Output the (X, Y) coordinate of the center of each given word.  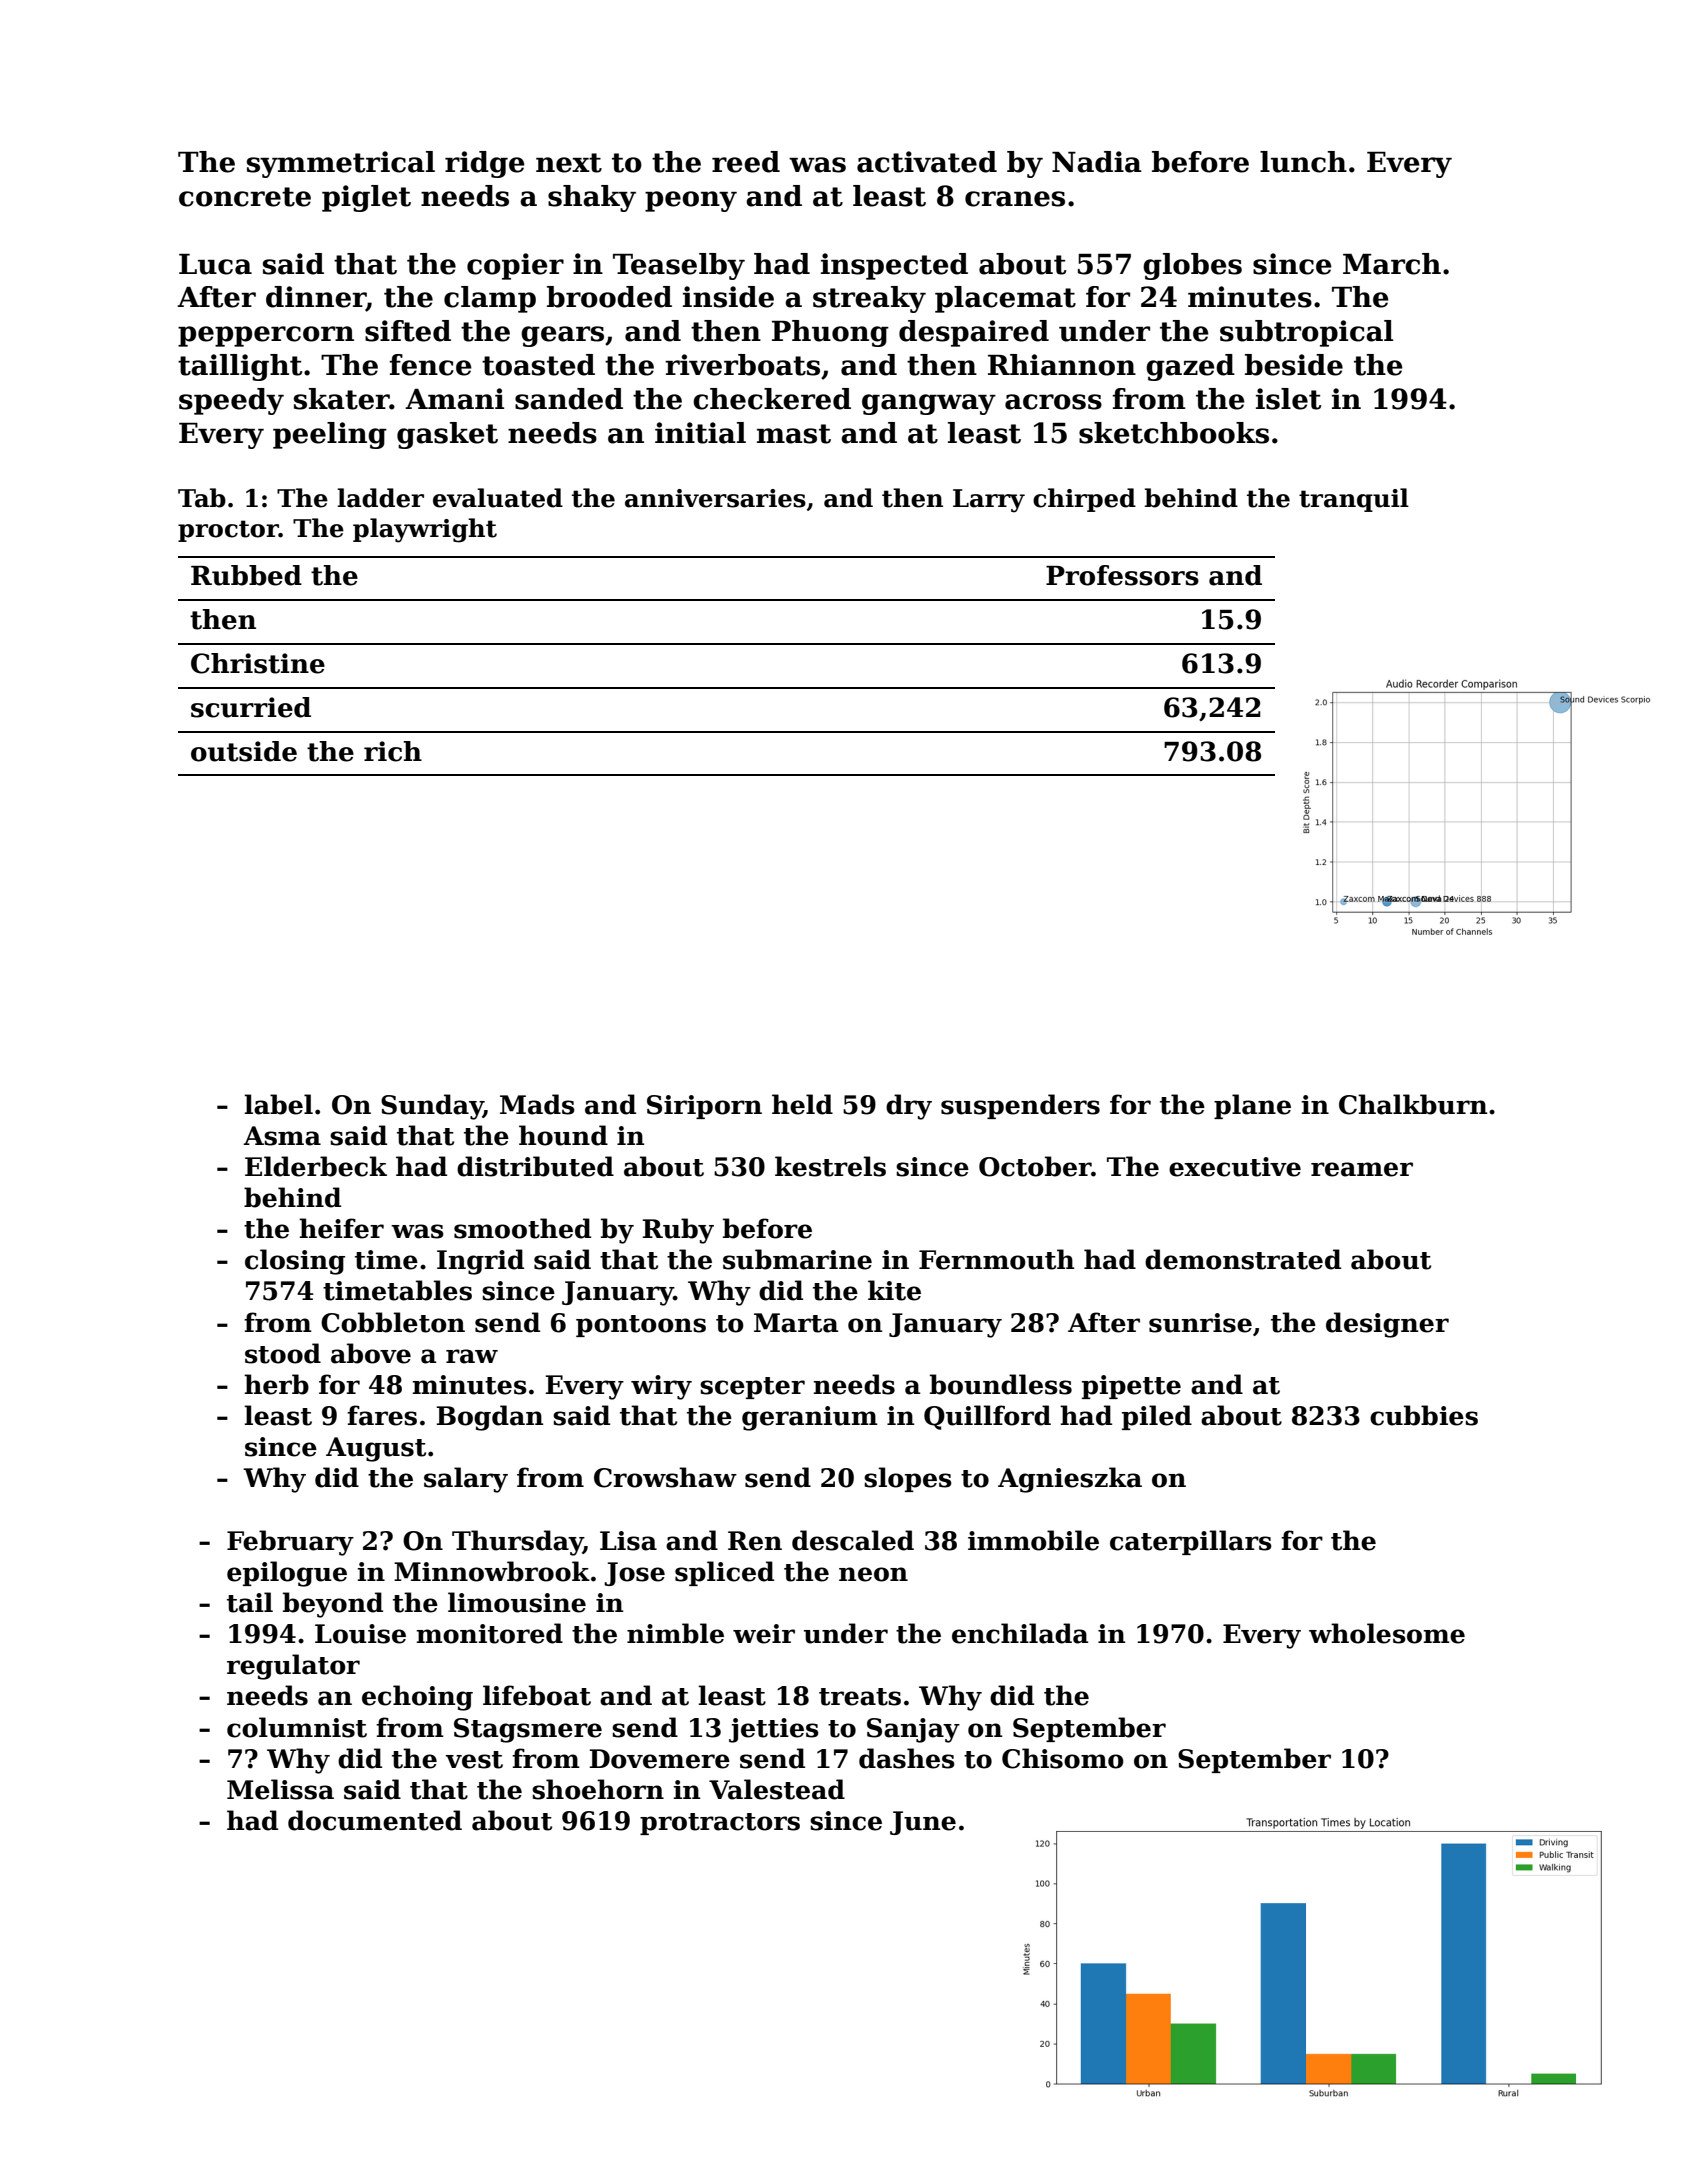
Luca (215, 264)
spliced (724, 1573)
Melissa (280, 1789)
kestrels (830, 1166)
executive (1235, 1167)
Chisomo (1063, 1758)
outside (244, 751)
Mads (537, 1104)
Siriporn (704, 1107)
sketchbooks (1174, 433)
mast (794, 434)
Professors (1122, 575)
